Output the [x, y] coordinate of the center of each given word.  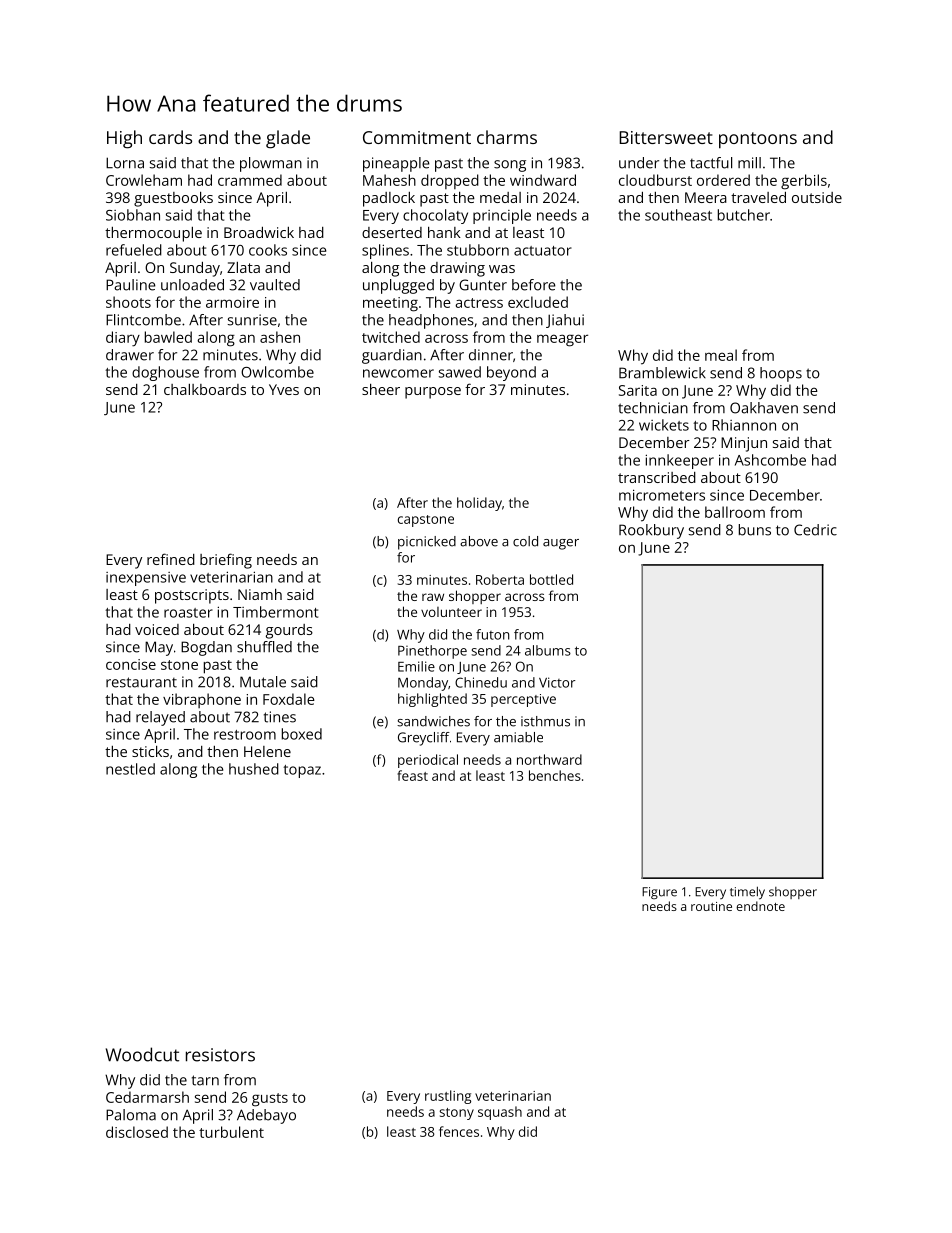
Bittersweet [666, 137]
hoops [781, 374]
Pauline [131, 285]
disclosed [137, 1132]
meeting [390, 304]
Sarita [638, 390]
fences [459, 1131]
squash [500, 1113]
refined [171, 559]
